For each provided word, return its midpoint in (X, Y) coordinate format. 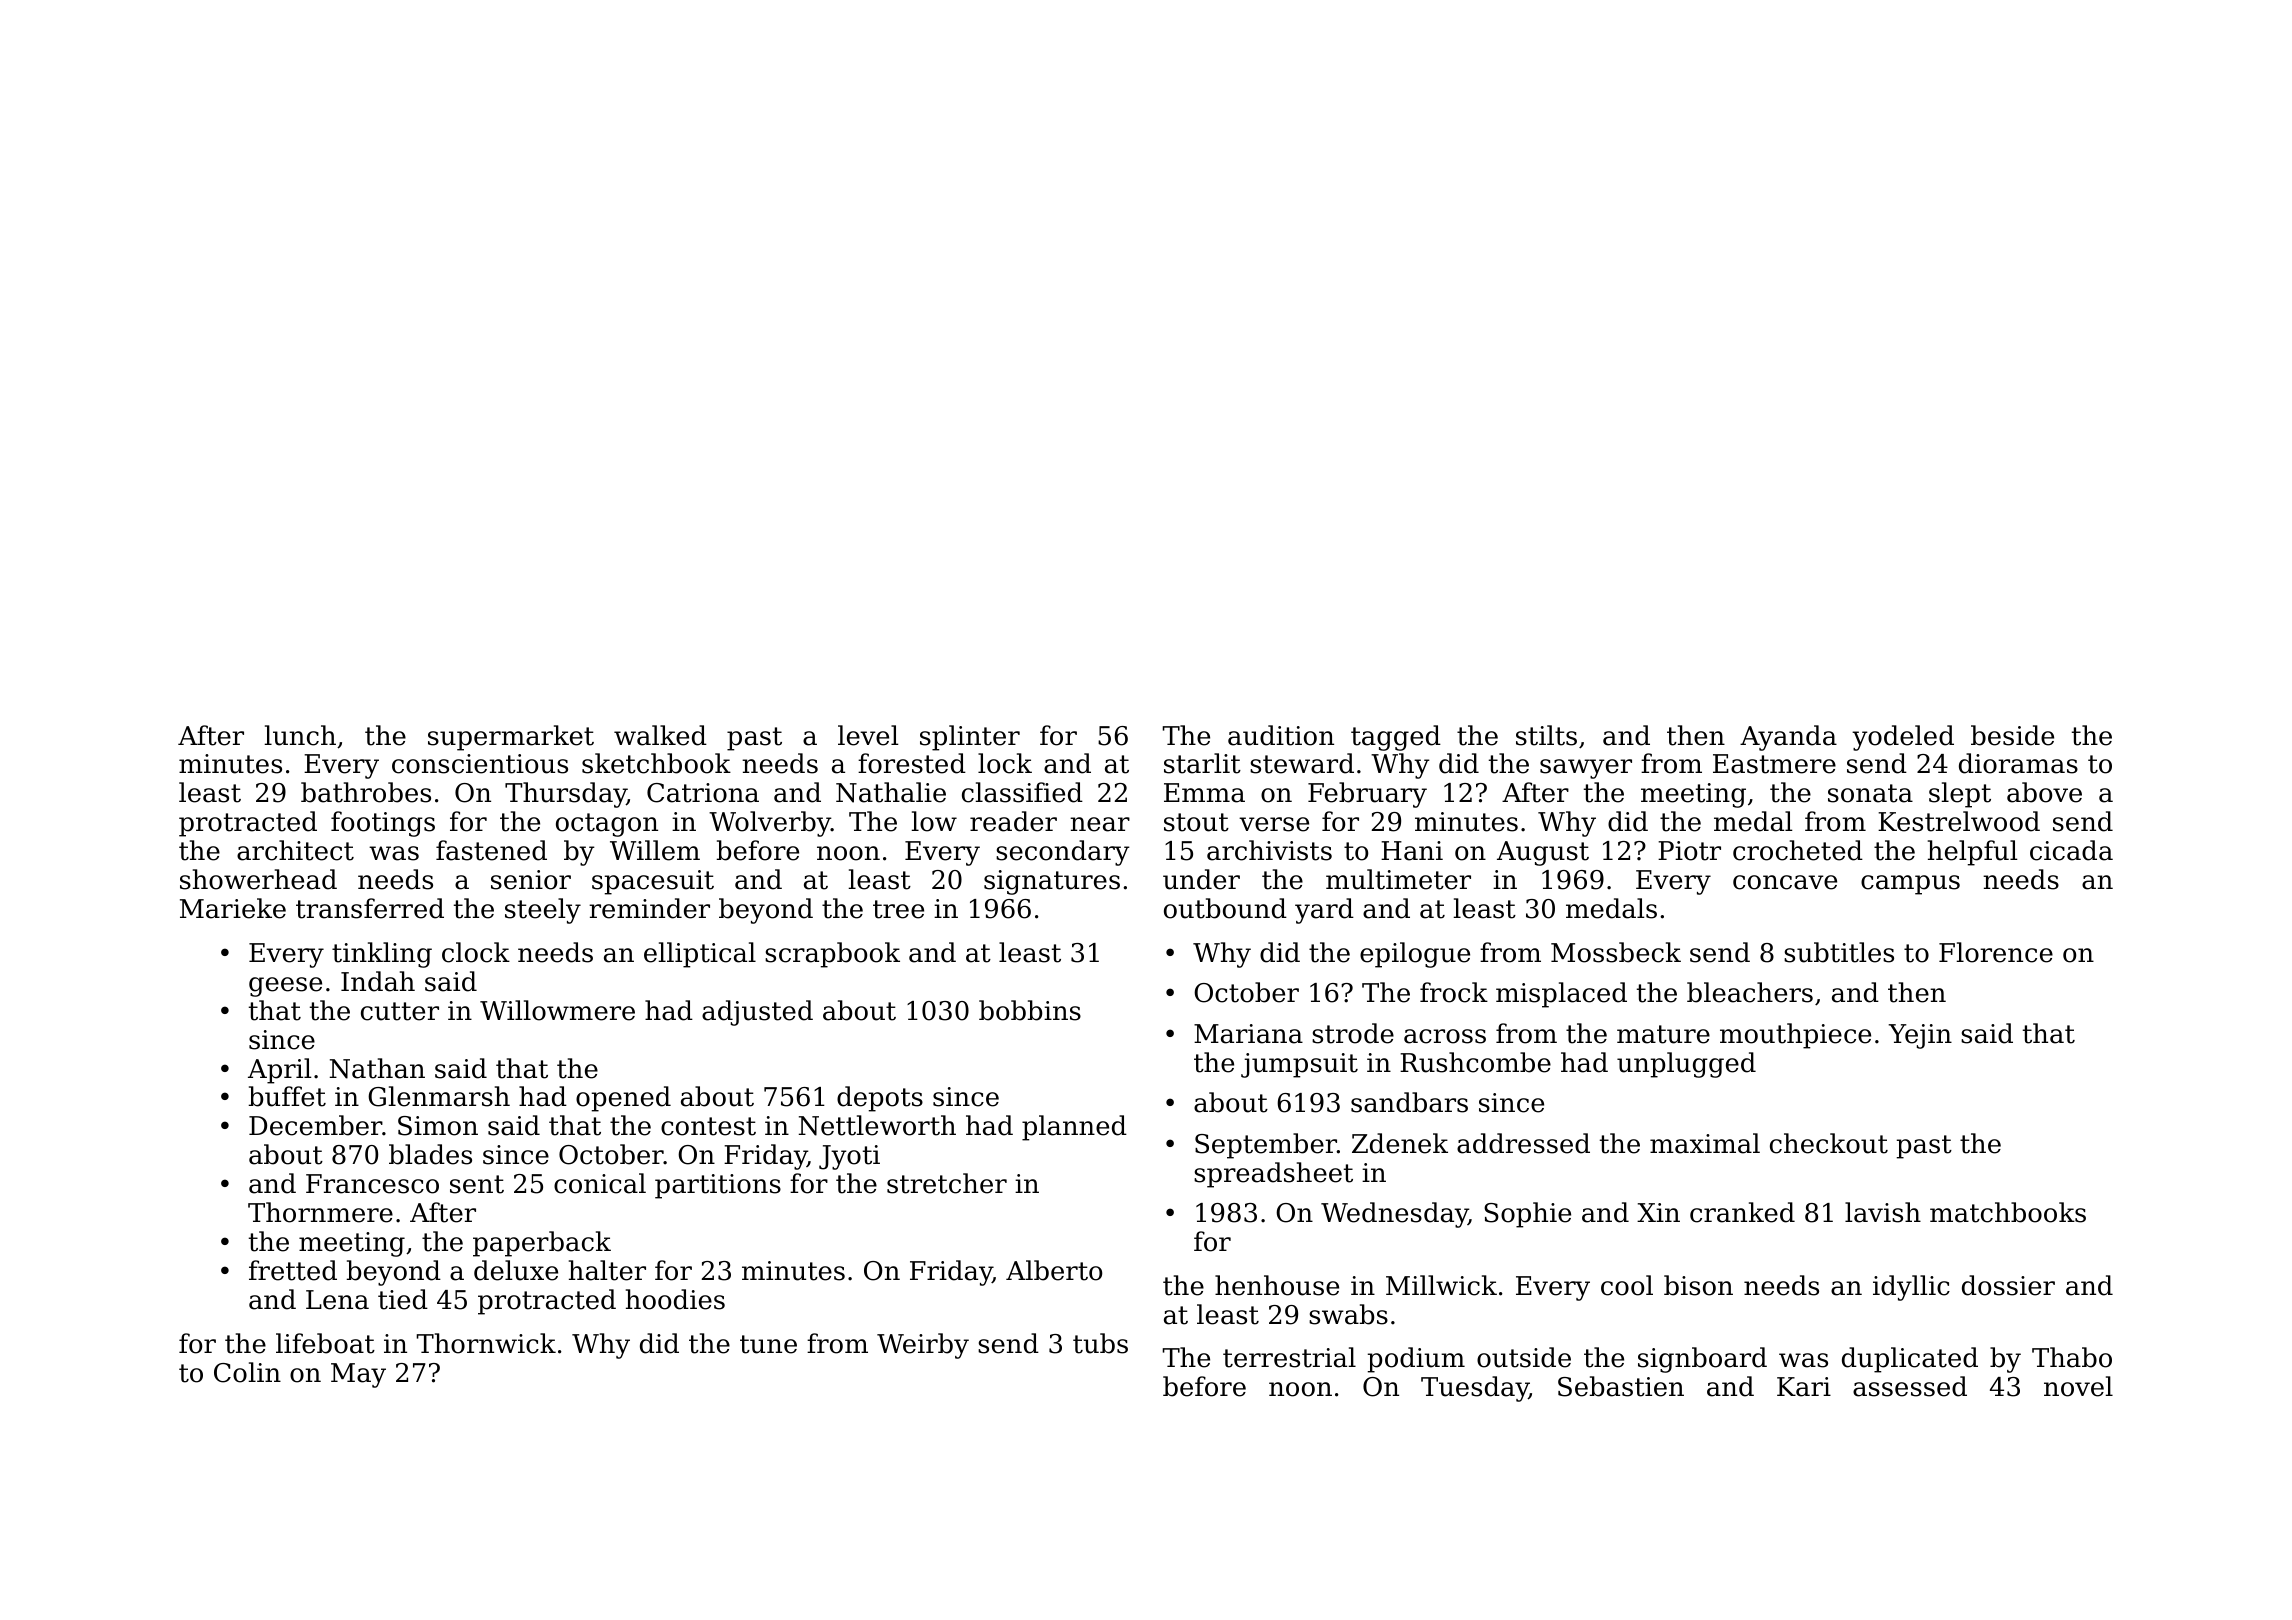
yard (1324, 911)
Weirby (923, 1346)
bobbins (1030, 1010)
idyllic (1911, 1288)
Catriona (703, 793)
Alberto (1054, 1270)
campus (1910, 885)
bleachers (1750, 992)
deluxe (516, 1270)
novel (2078, 1386)
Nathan (377, 1068)
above (2044, 792)
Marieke (233, 908)
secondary (1063, 853)
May (358, 1375)
